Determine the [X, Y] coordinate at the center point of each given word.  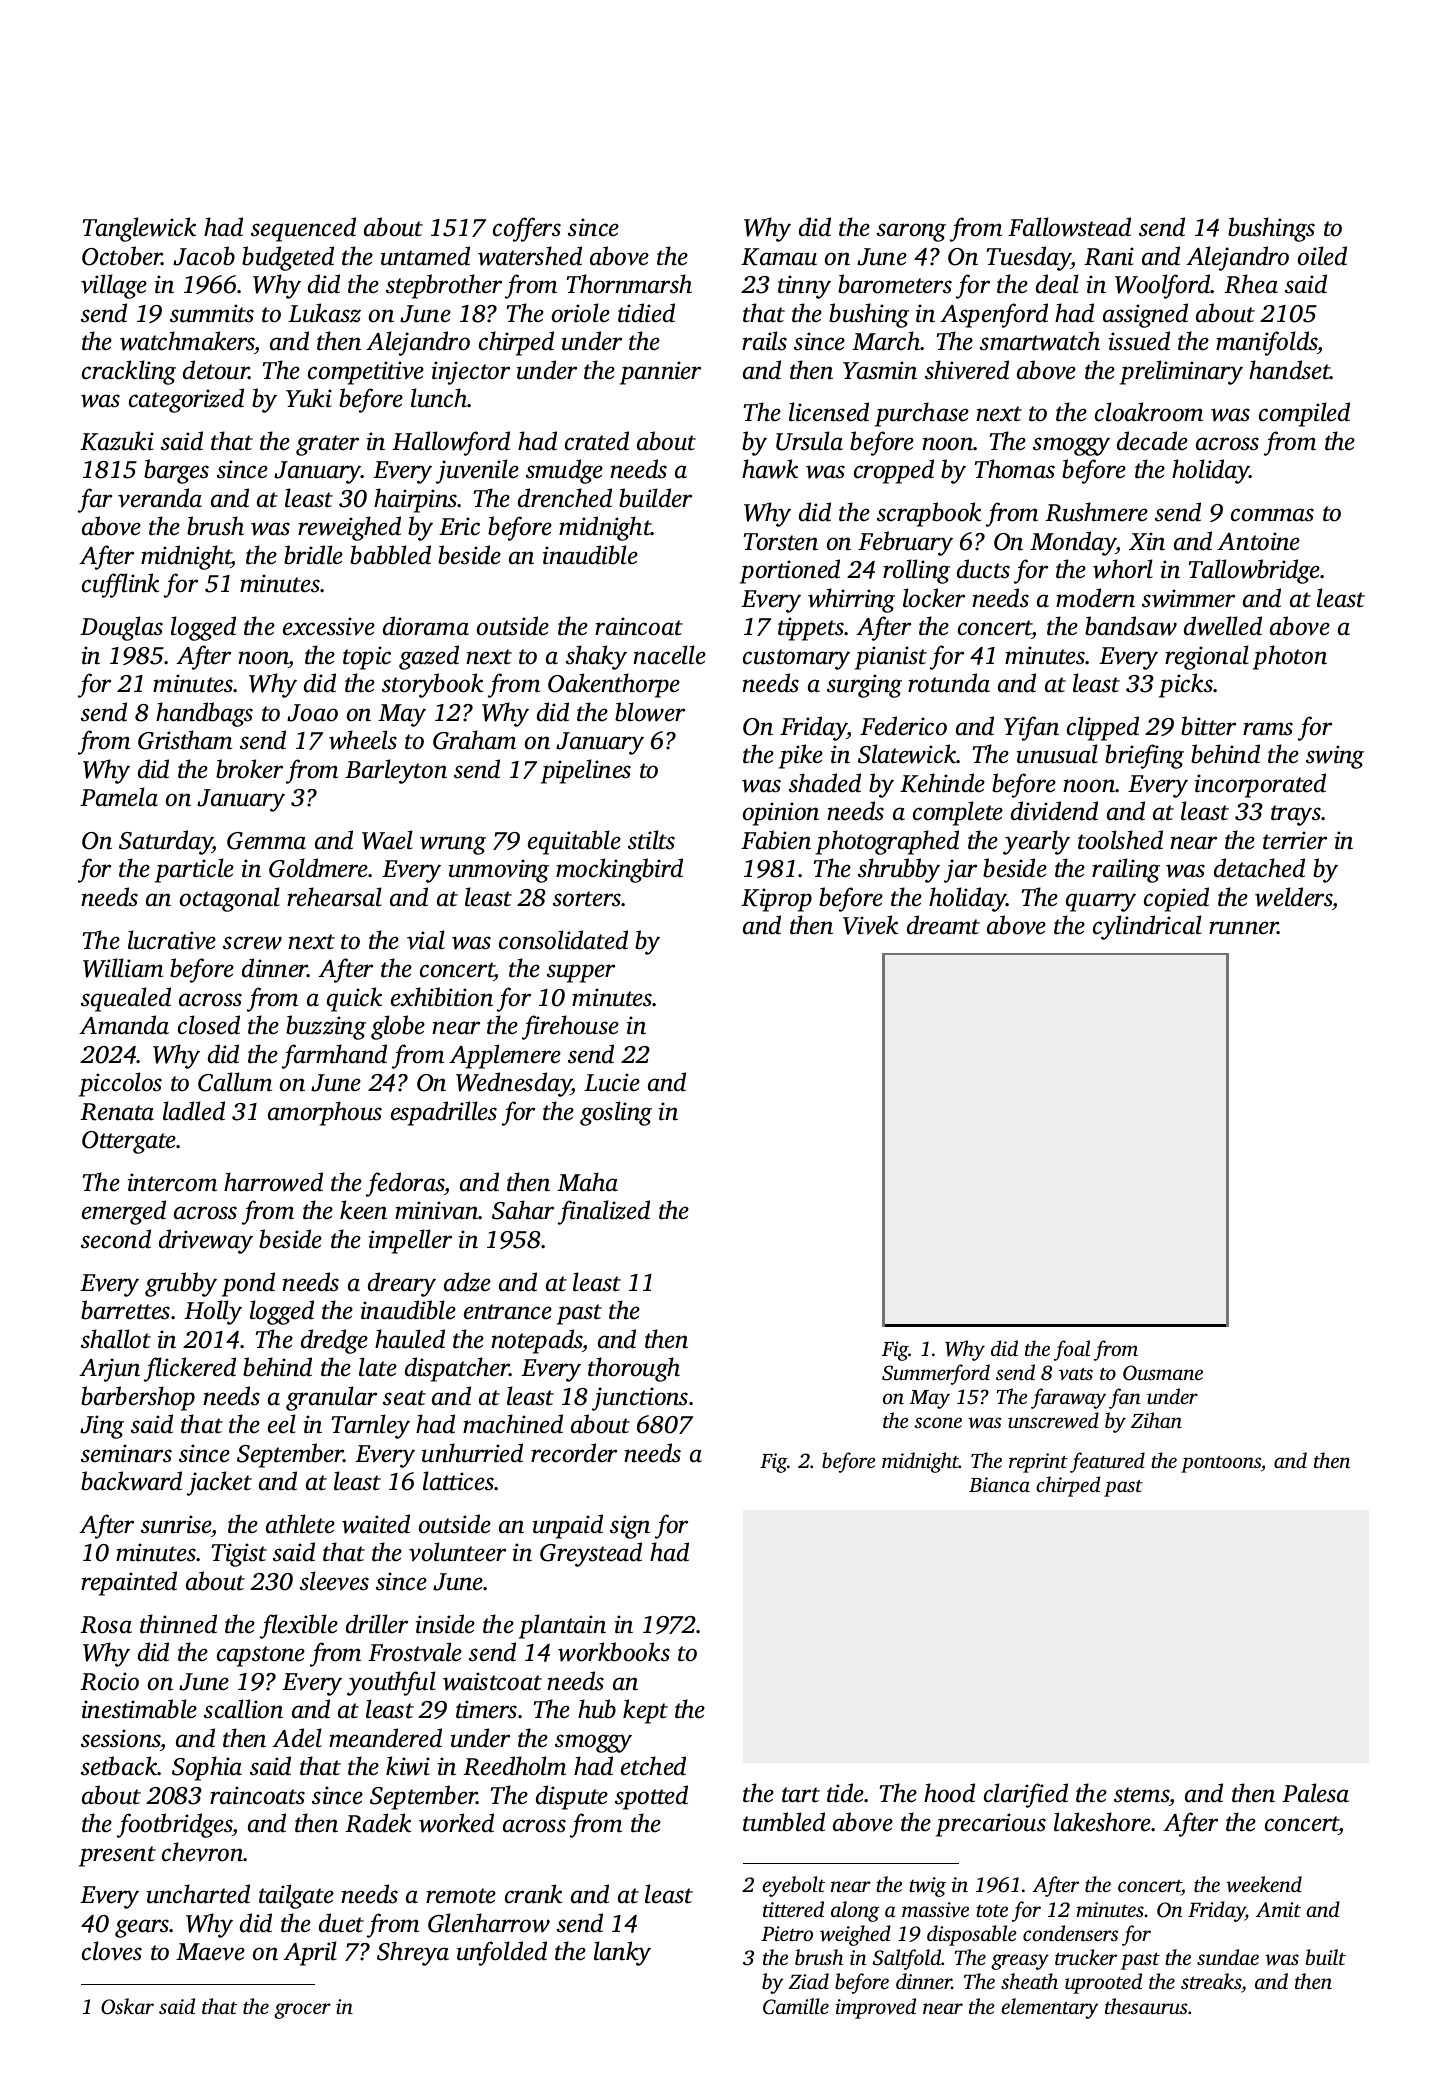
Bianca [999, 1484]
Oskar [127, 2006]
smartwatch [1040, 341]
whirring [851, 600]
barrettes [125, 1310]
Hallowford [451, 443]
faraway [1068, 1398]
